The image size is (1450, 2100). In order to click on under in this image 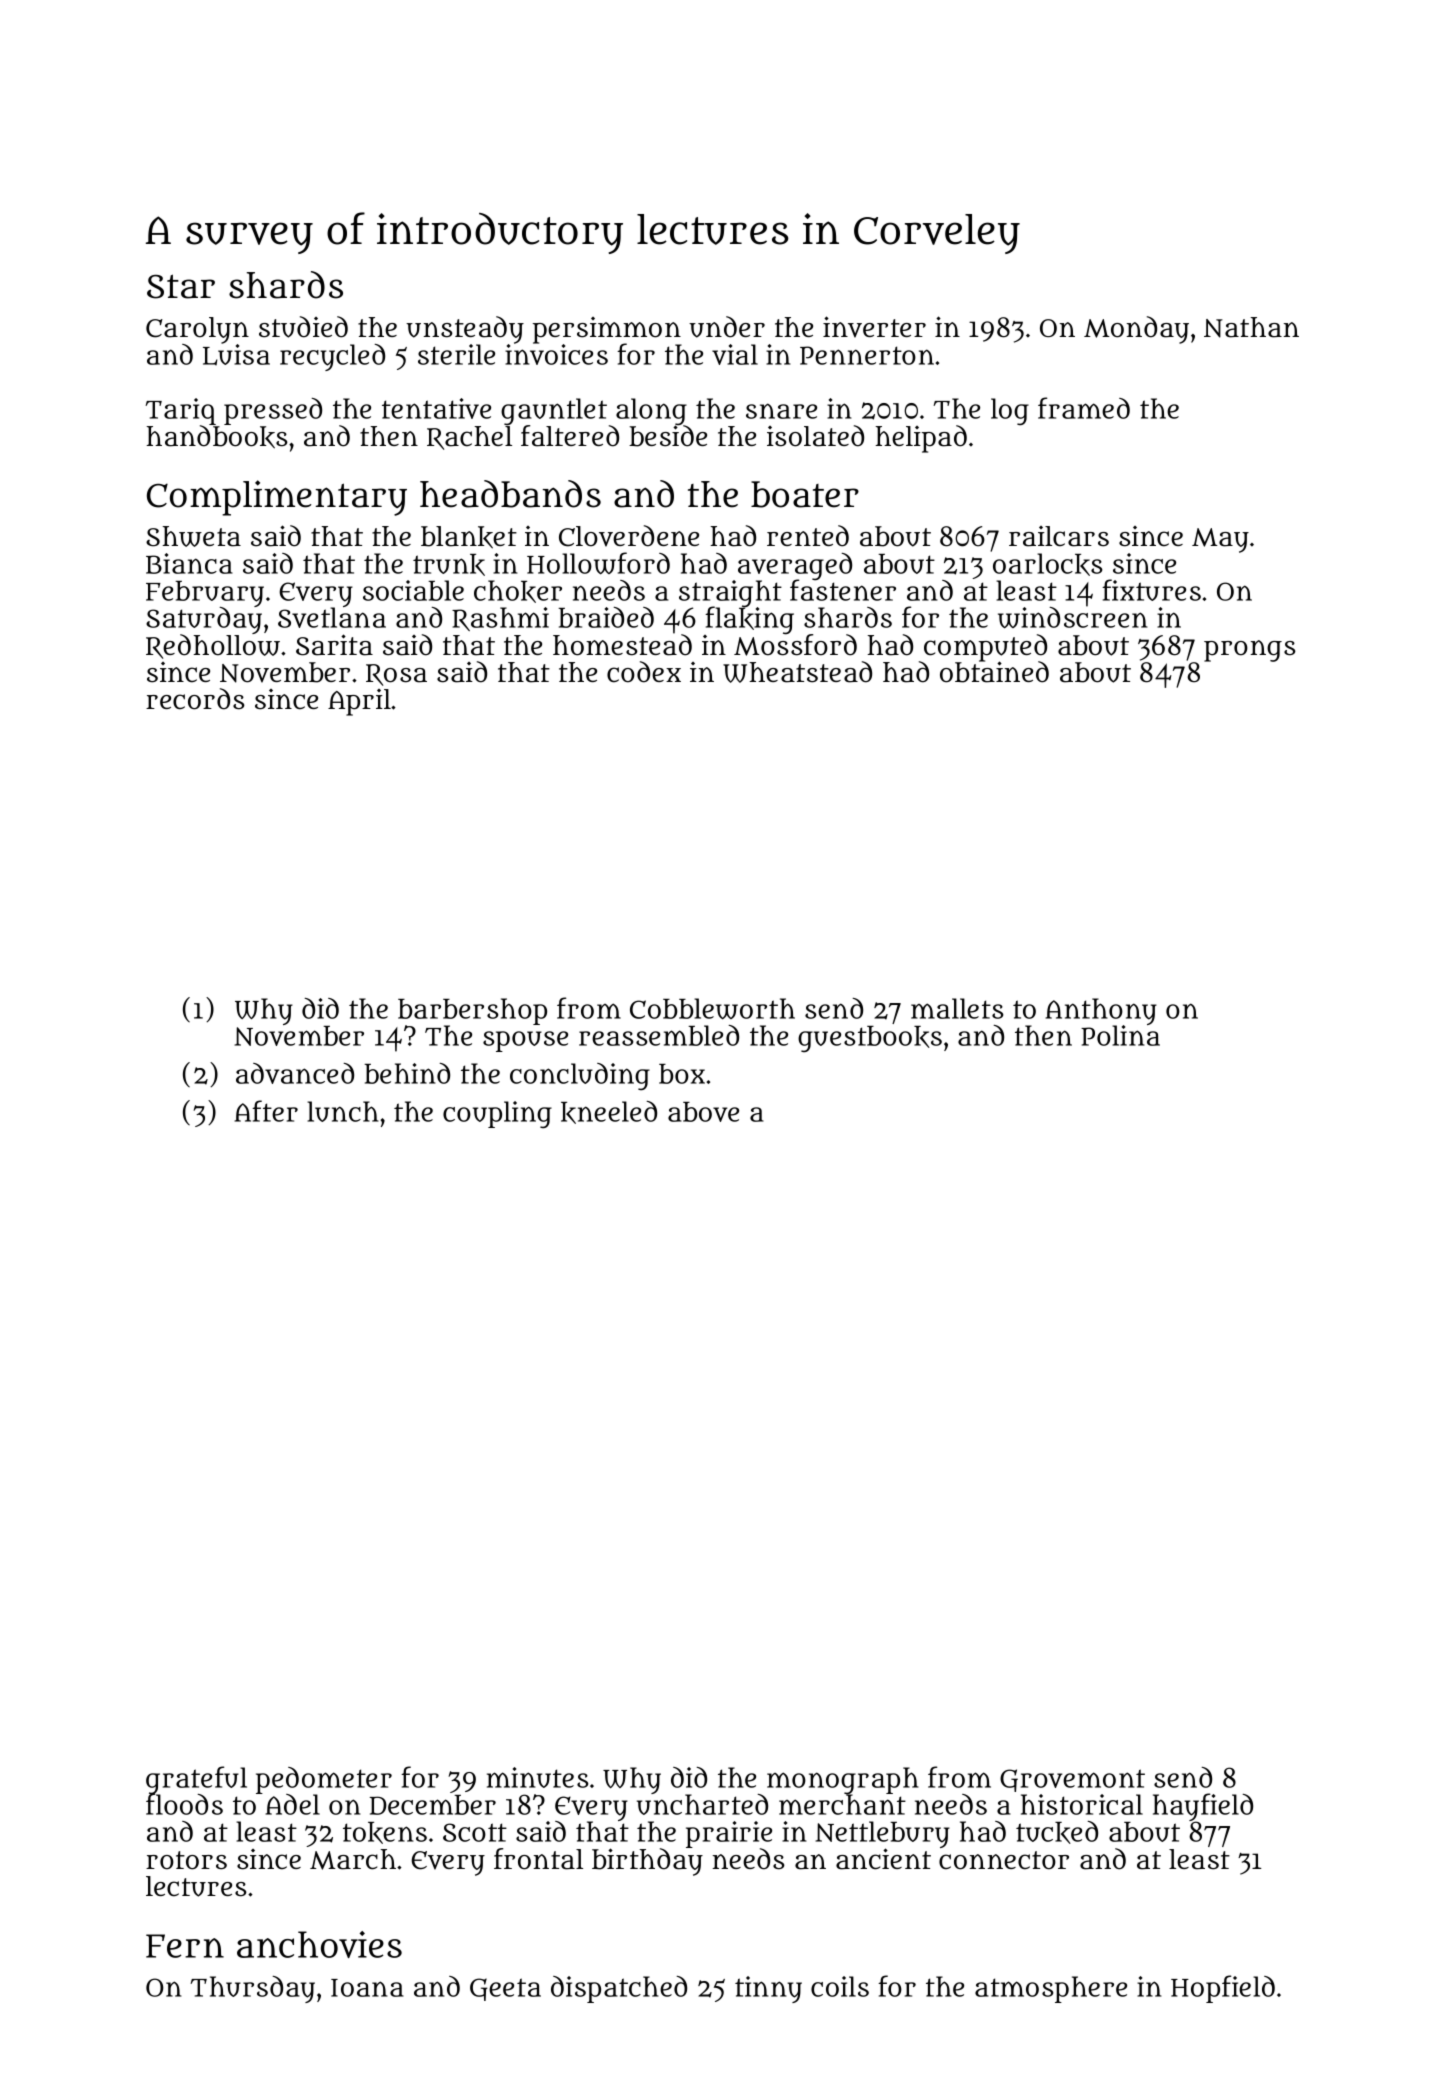, I will do `click(727, 327)`.
